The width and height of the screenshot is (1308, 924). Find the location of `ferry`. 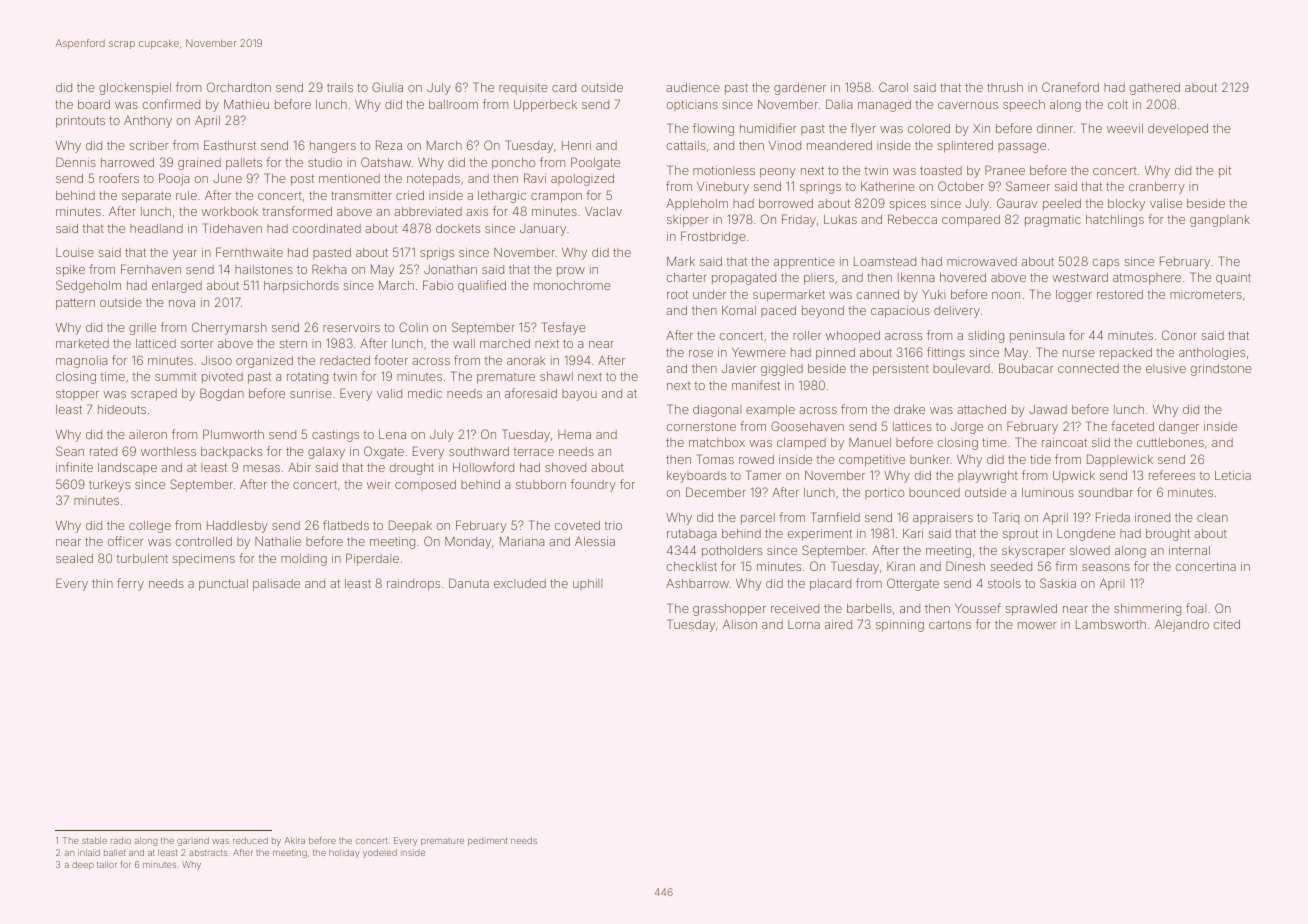

ferry is located at coordinates (130, 584).
